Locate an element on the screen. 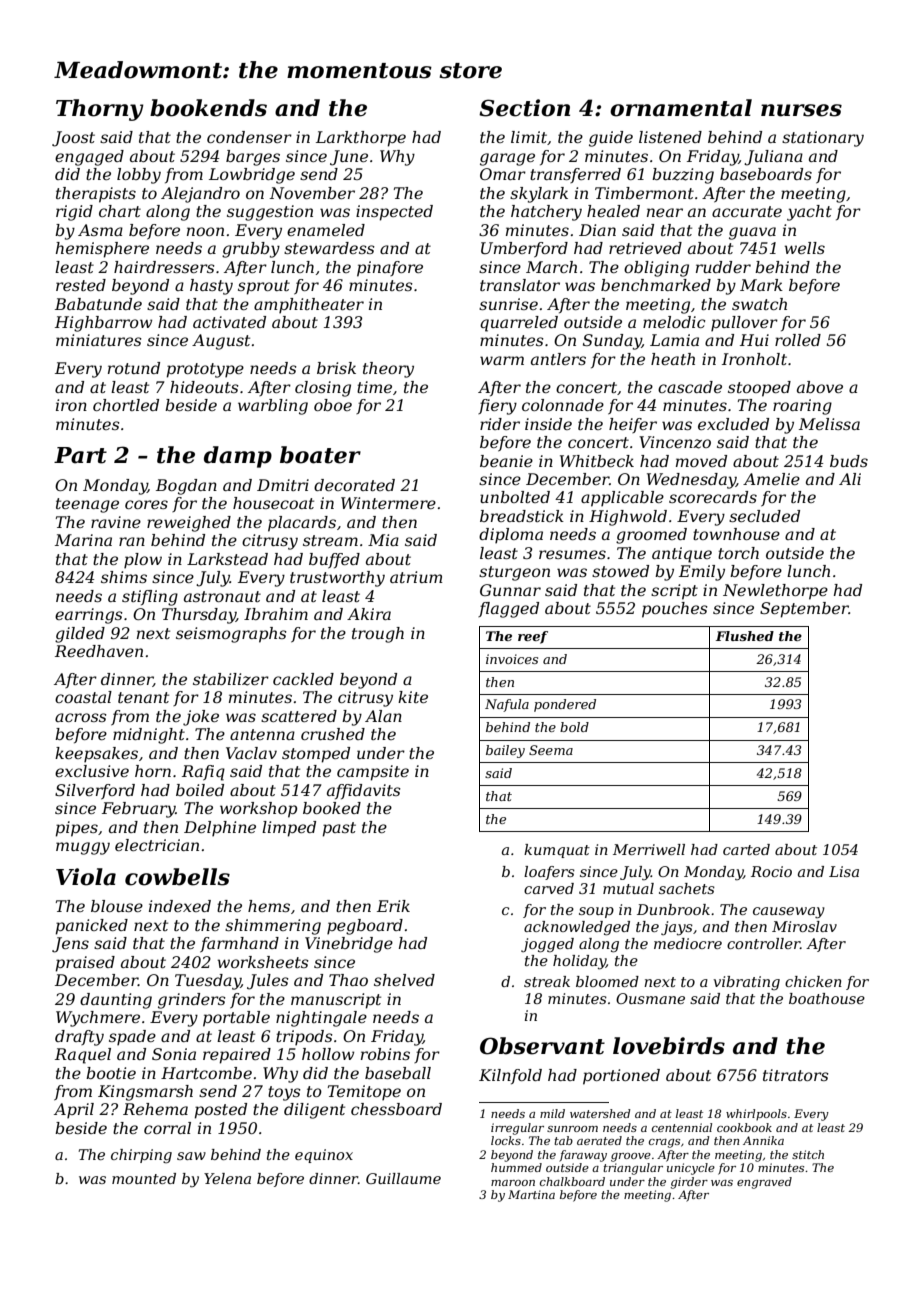 The image size is (924, 1308). Yelena is located at coordinates (227, 1178).
